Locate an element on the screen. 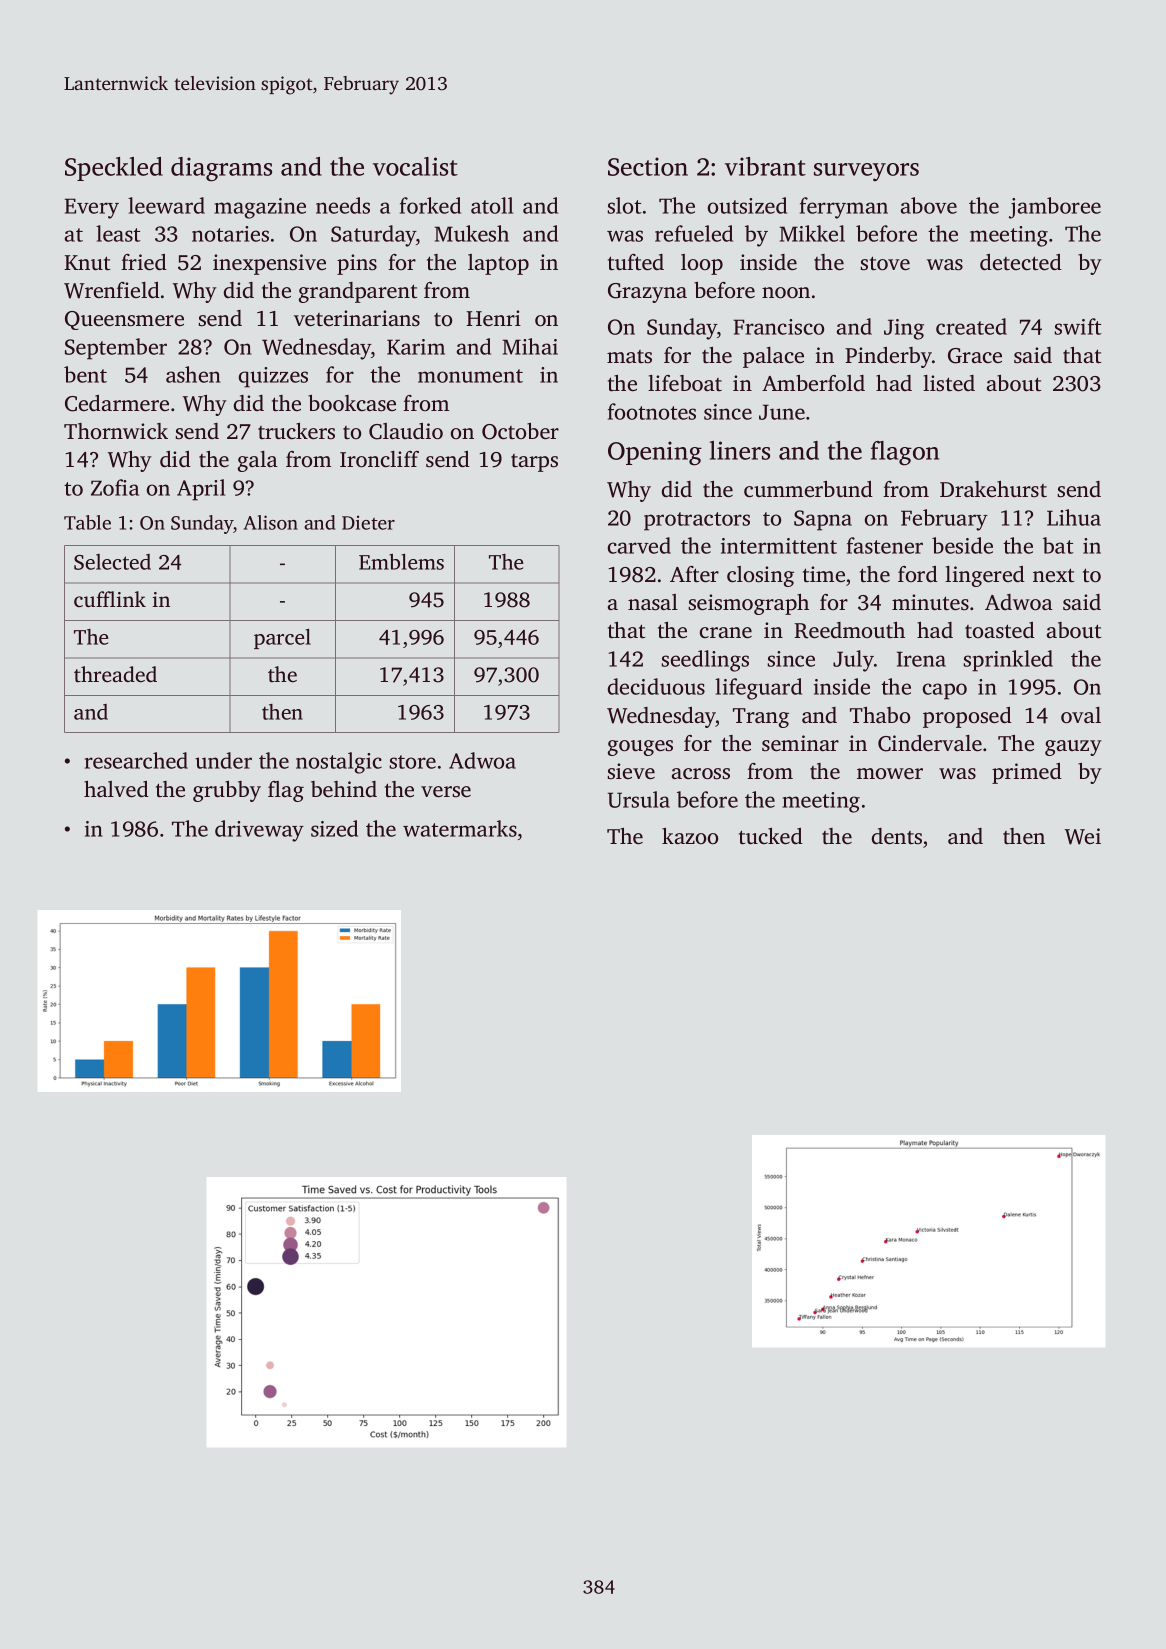 The width and height of the screenshot is (1166, 1649). needs is located at coordinates (343, 205).
